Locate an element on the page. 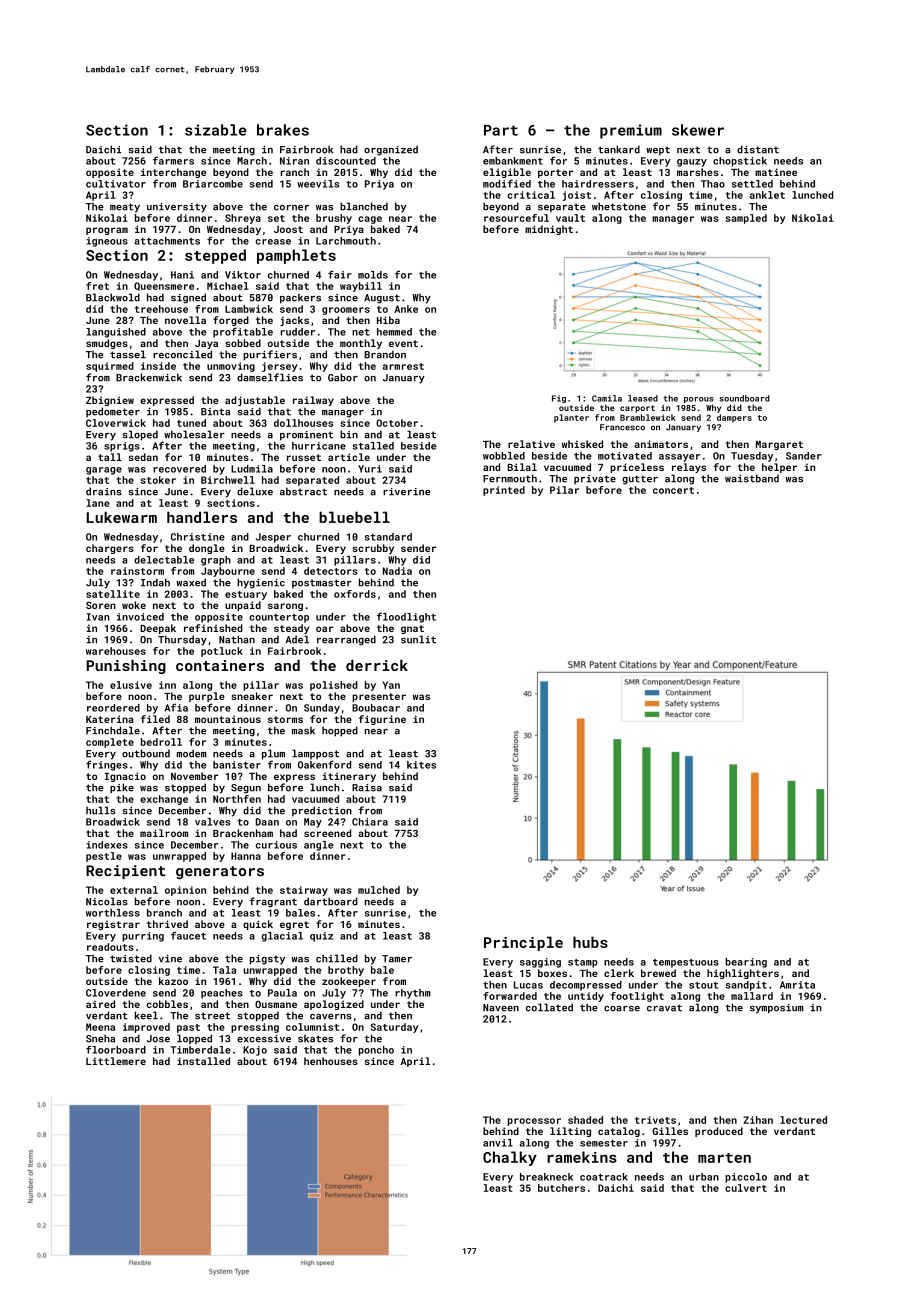  sizable is located at coordinates (215, 130).
